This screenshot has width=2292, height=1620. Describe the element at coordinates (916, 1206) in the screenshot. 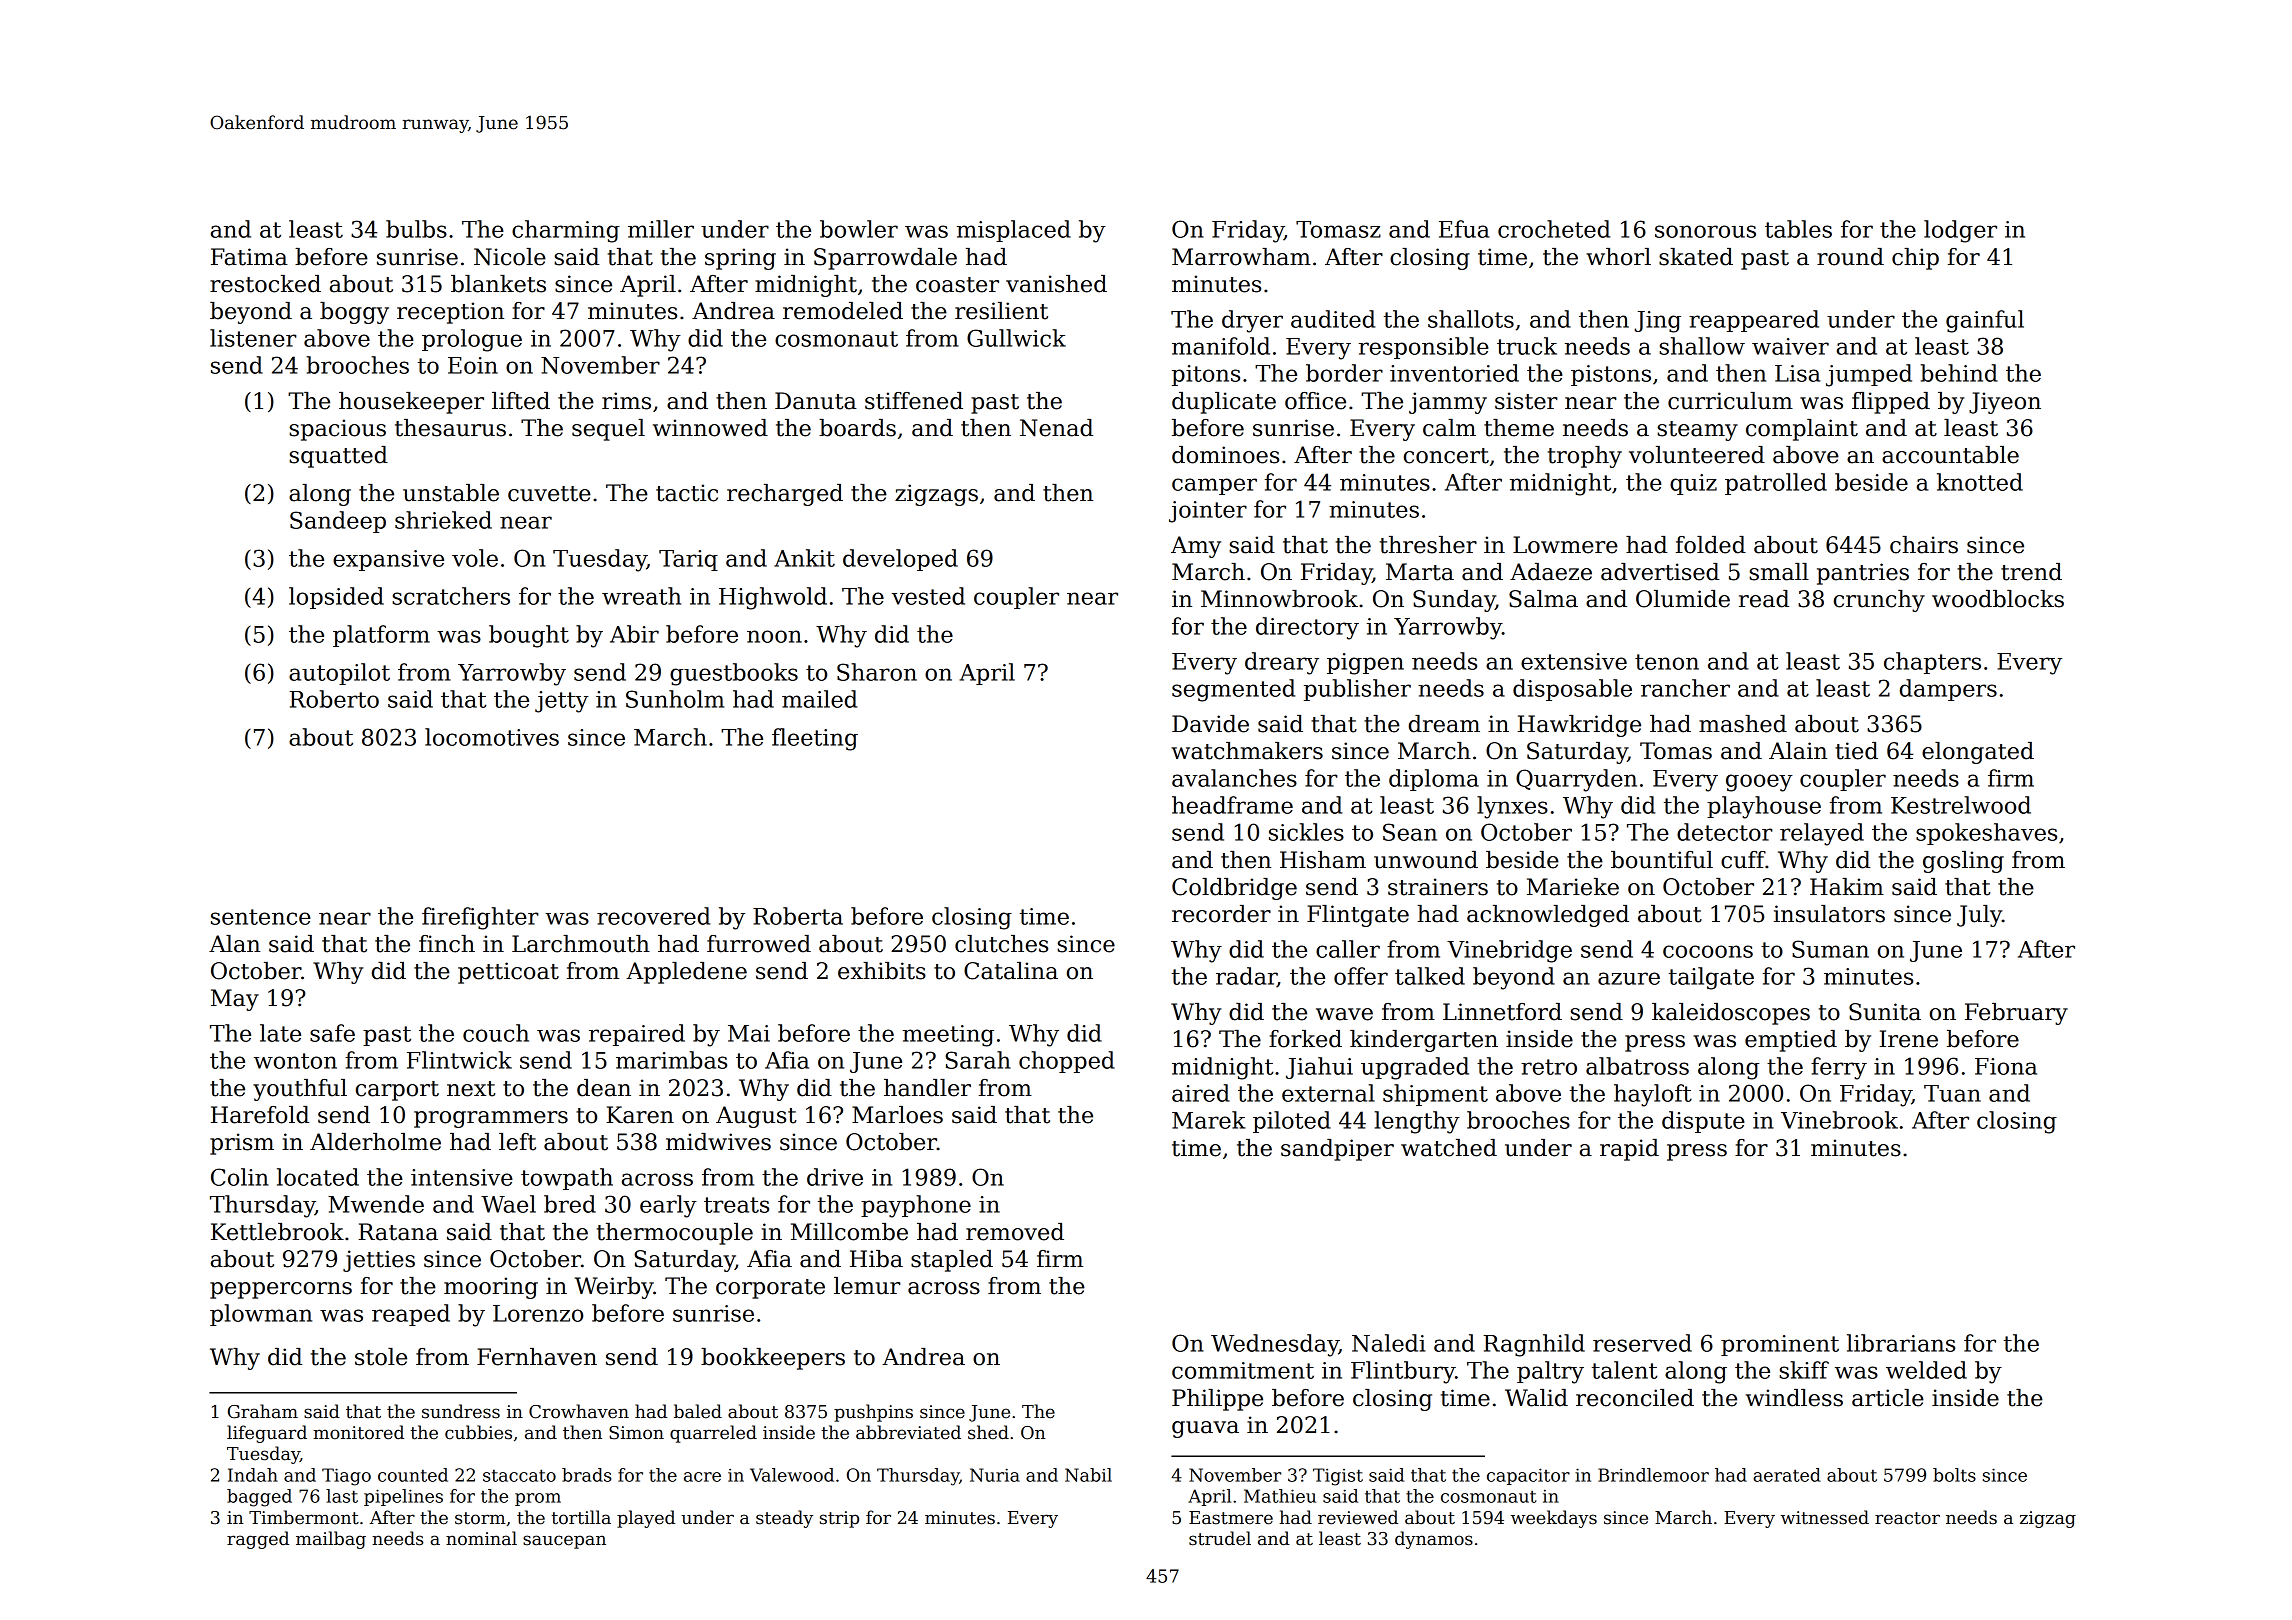

I see `payphone` at that location.
